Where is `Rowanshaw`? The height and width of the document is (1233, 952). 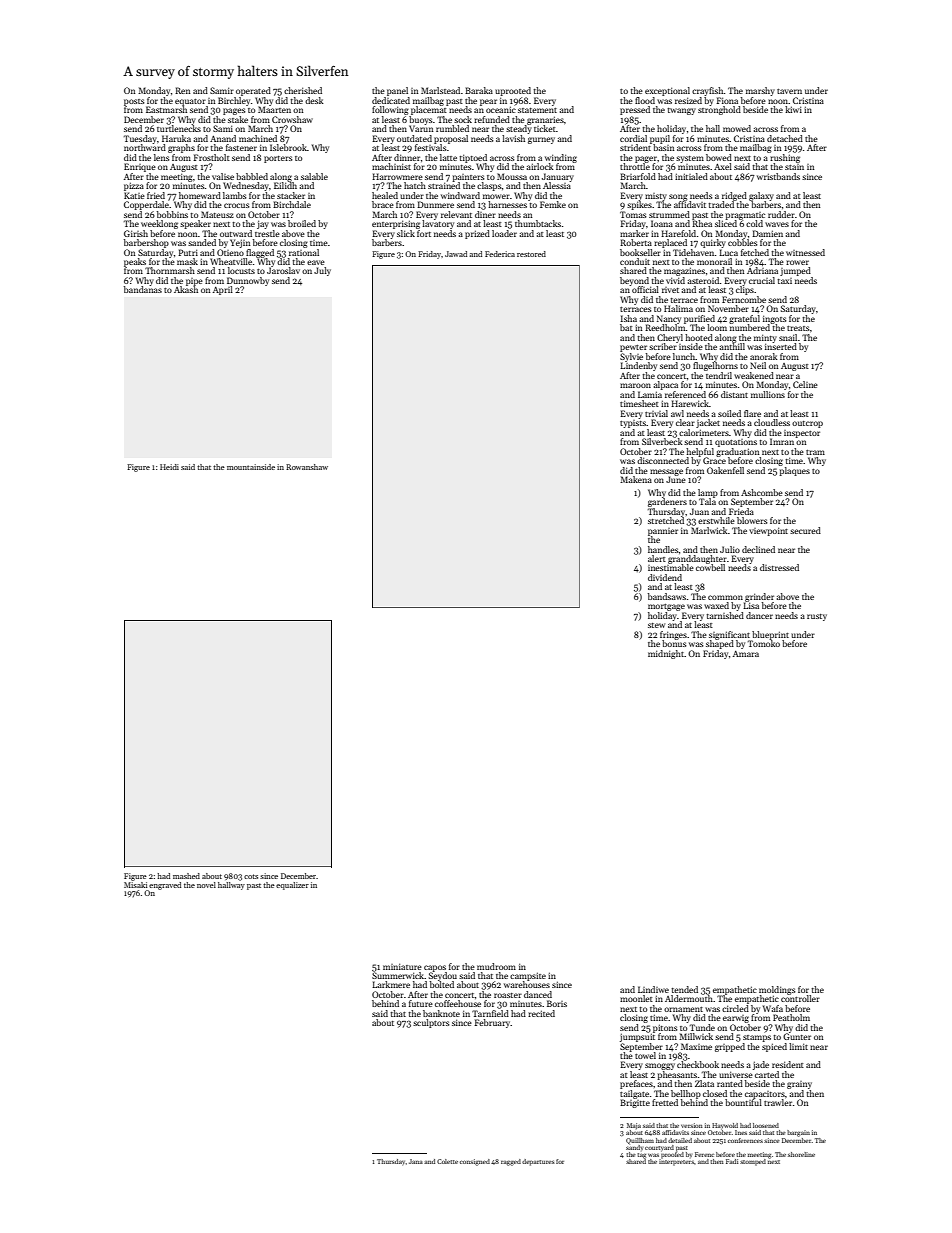 Rowanshaw is located at coordinates (307, 467).
